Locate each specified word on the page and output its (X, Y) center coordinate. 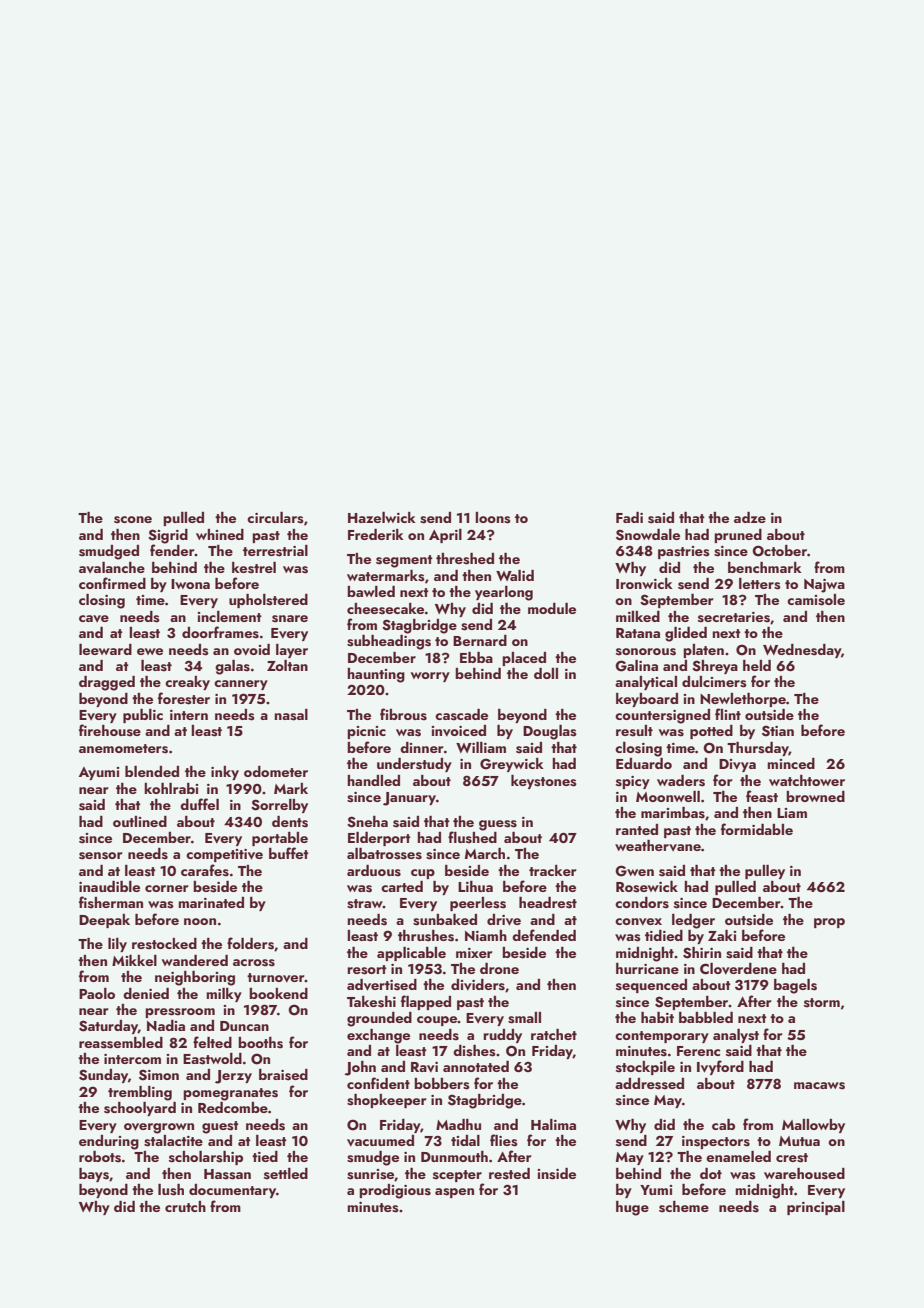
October (779, 551)
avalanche (112, 567)
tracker (553, 870)
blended (152, 771)
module (552, 608)
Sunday (103, 1076)
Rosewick (647, 887)
